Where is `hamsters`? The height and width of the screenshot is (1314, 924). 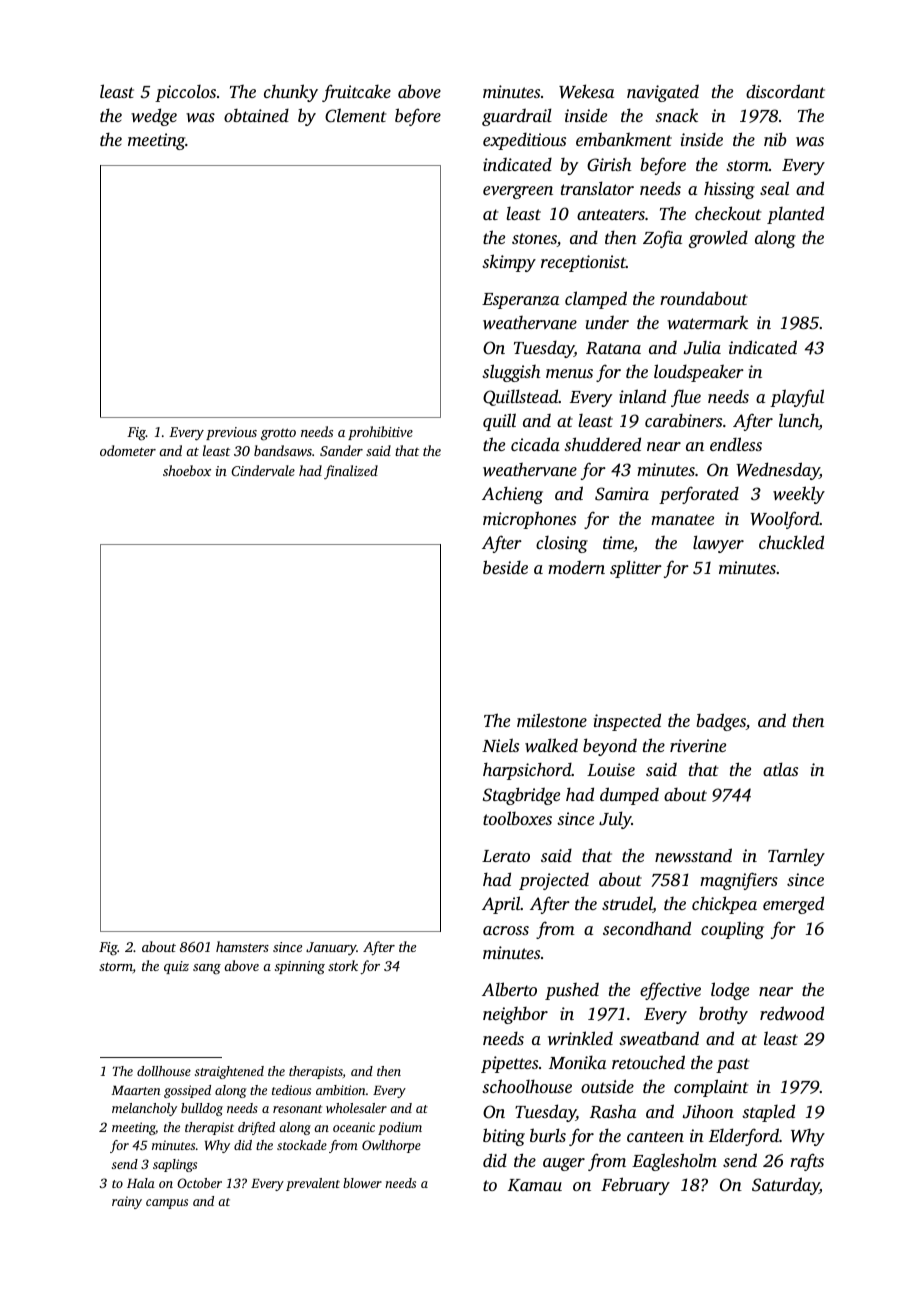 hamsters is located at coordinates (242, 946).
